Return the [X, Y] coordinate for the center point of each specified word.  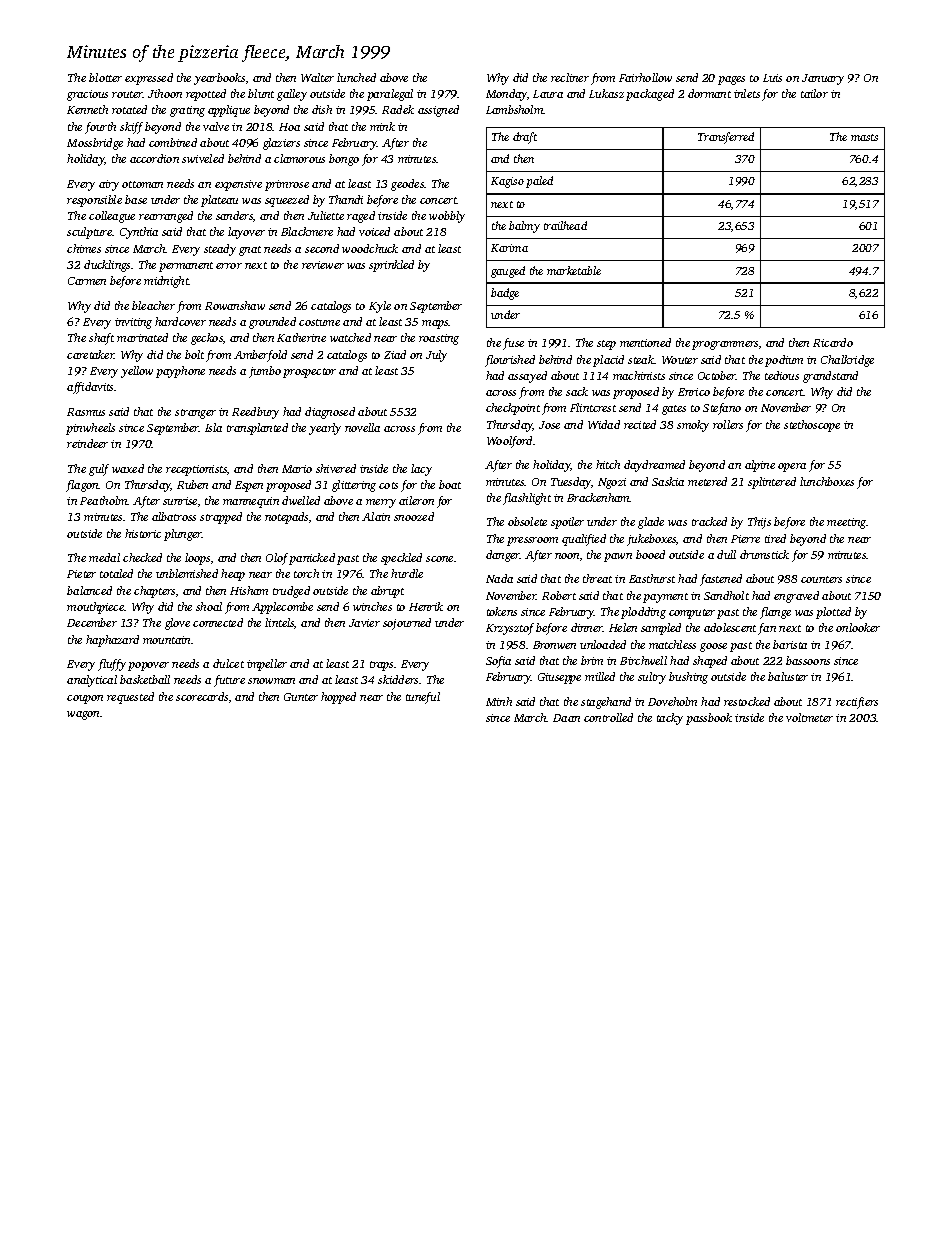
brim [592, 660]
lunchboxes [827, 481]
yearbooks [219, 79]
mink [382, 126]
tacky [670, 719]
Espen [249, 486]
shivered [336, 468]
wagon [83, 715]
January [823, 79]
